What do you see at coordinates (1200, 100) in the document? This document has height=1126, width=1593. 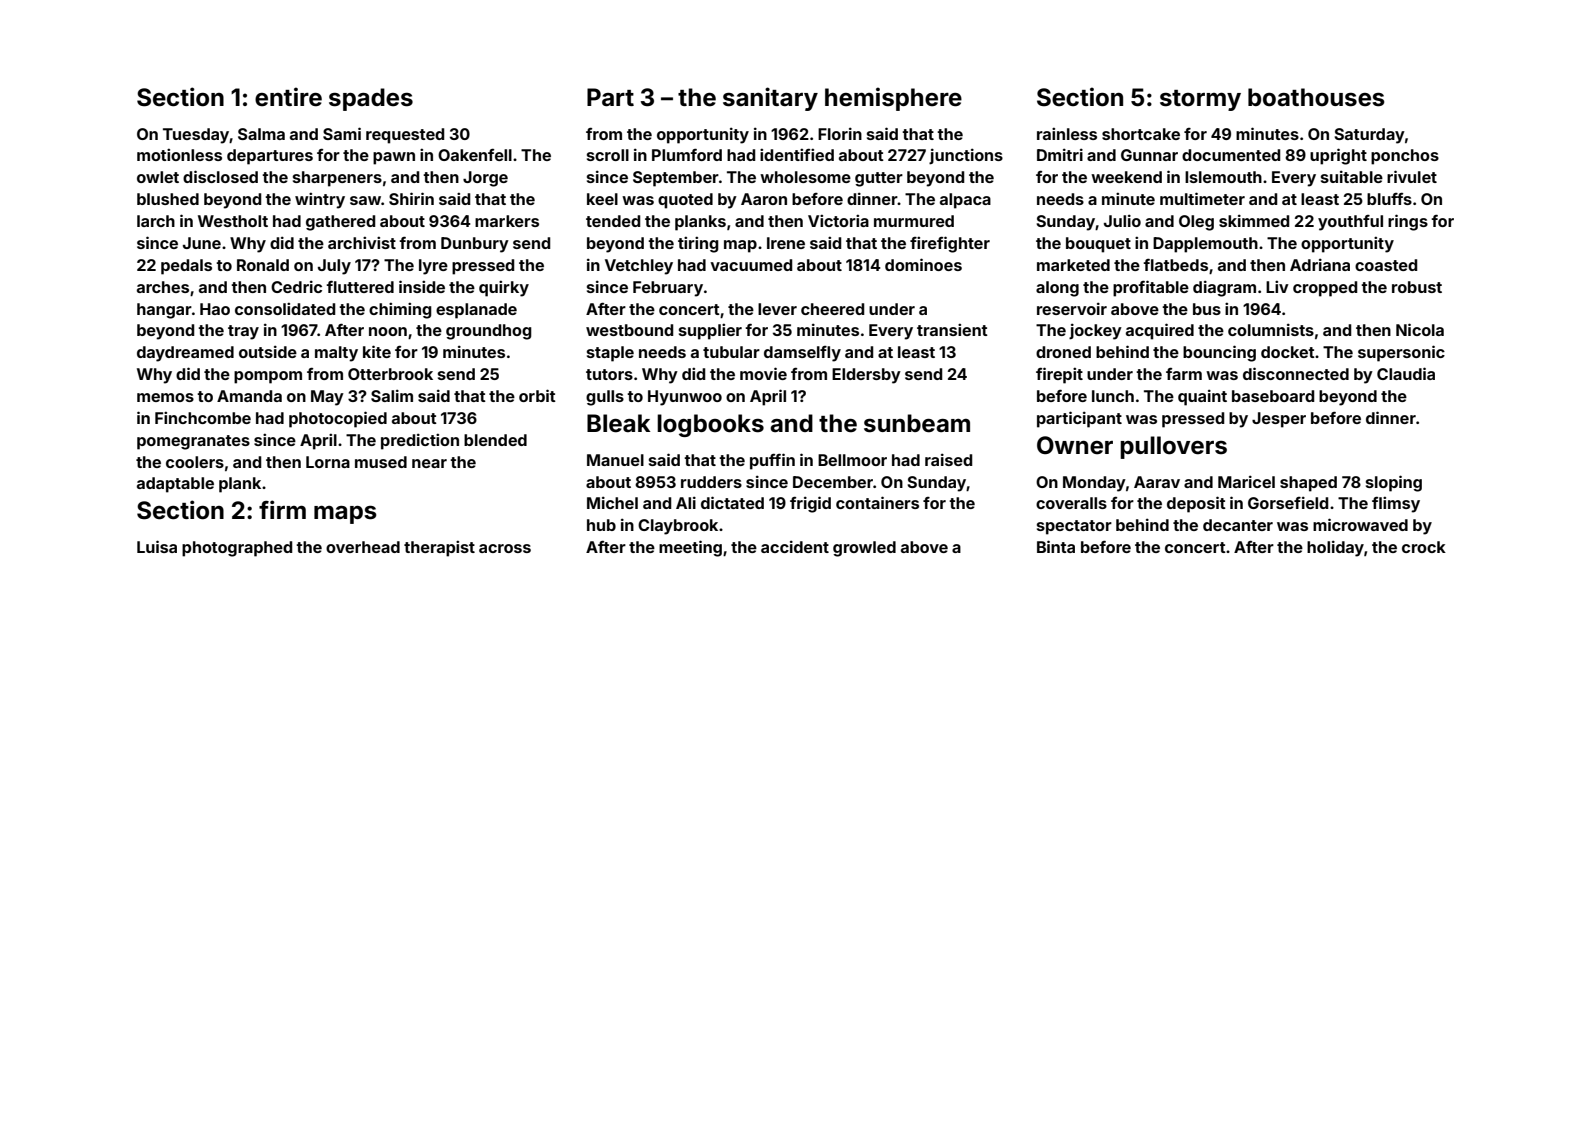 I see `stormy` at bounding box center [1200, 100].
